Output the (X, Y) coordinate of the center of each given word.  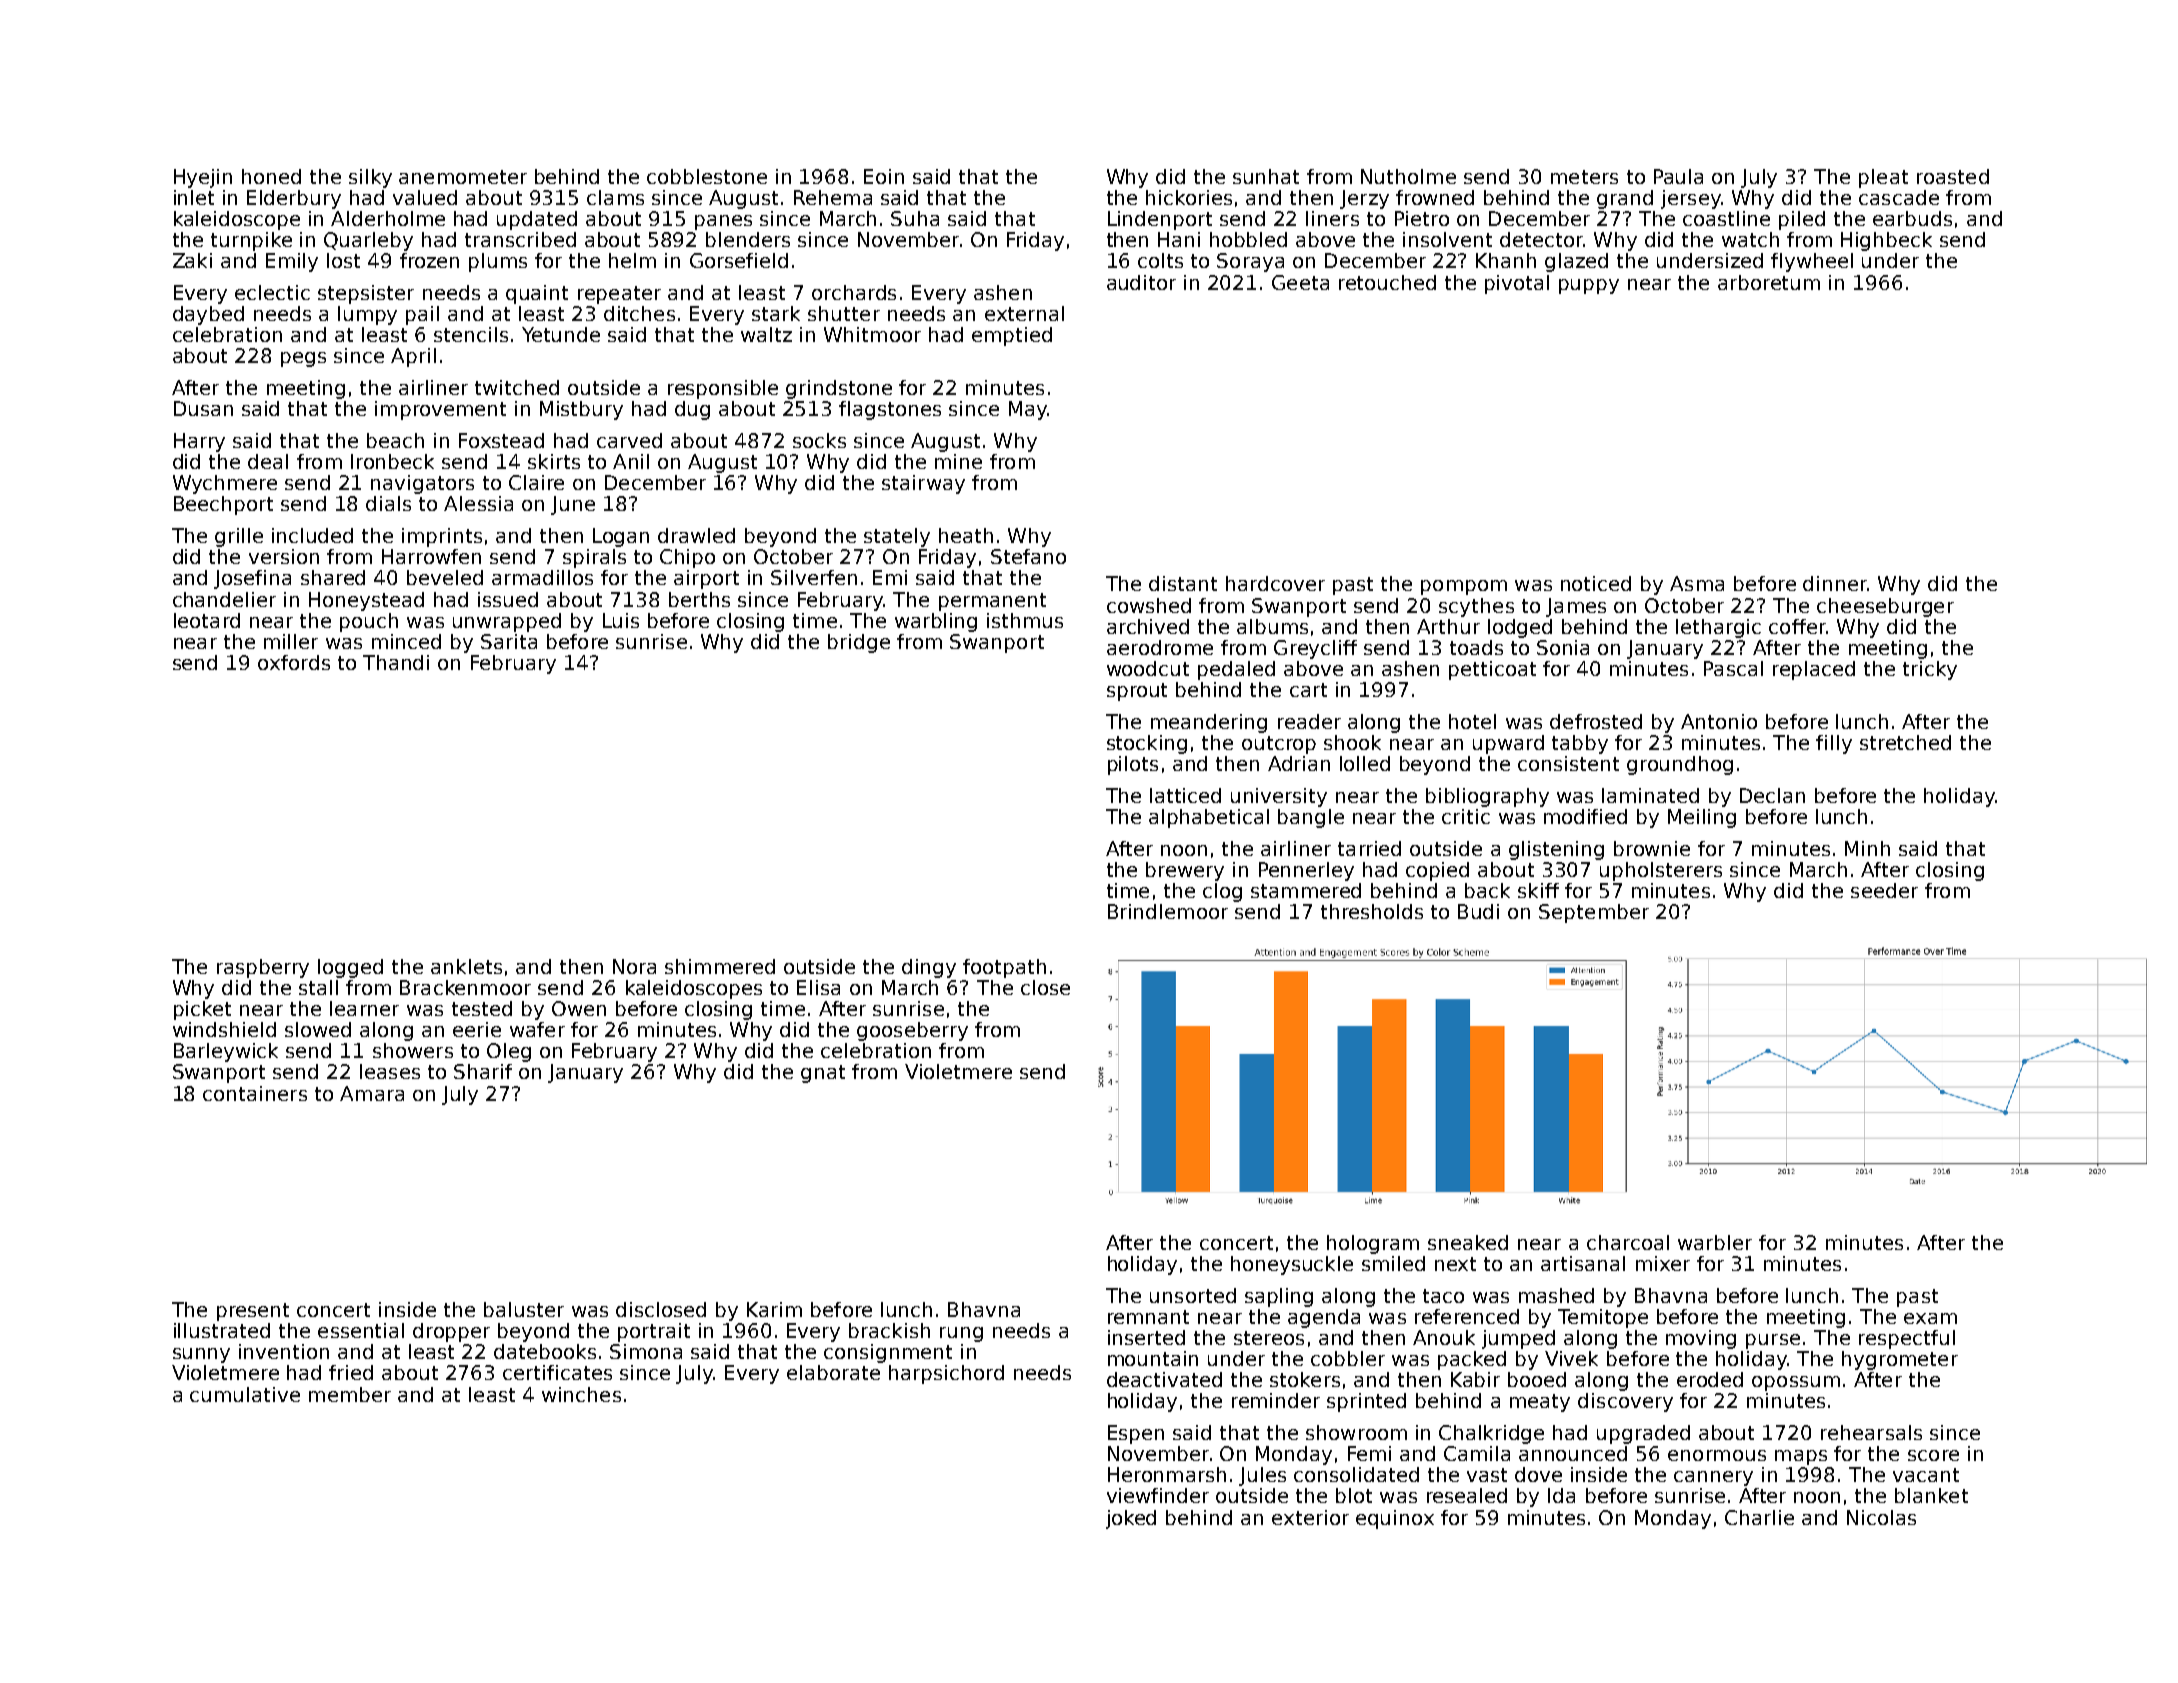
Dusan (203, 408)
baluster (524, 1309)
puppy (1589, 286)
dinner (1835, 583)
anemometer (463, 177)
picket (202, 1010)
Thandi (396, 662)
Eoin (884, 176)
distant (1183, 583)
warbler (1715, 1242)
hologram (1373, 1244)
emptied (1012, 336)
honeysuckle (1292, 1265)
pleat (1883, 178)
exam (1930, 1318)
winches (581, 1394)
